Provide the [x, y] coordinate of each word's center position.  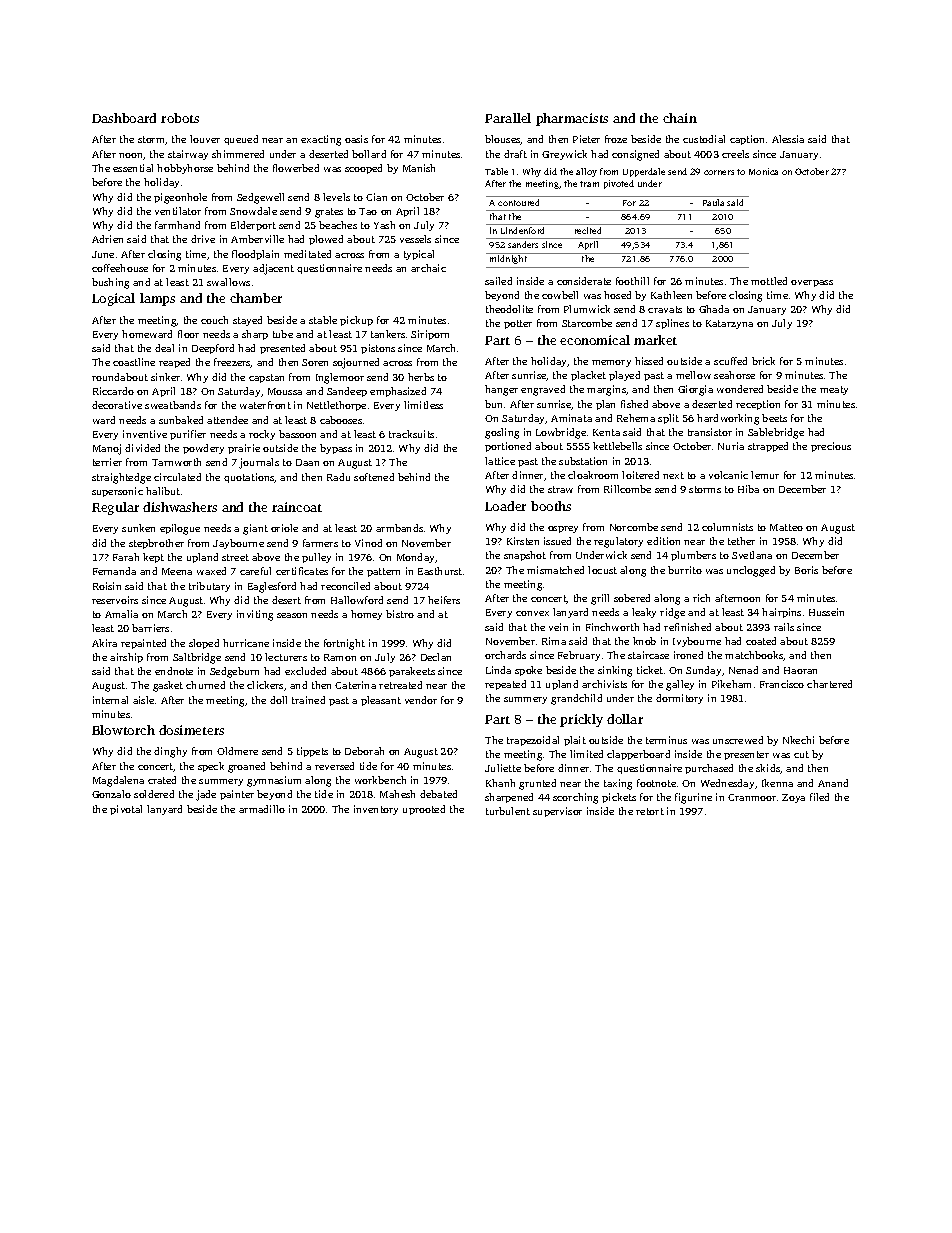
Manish [419, 168]
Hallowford [357, 600]
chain [680, 118]
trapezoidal [533, 741]
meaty [834, 390]
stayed [247, 321]
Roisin [107, 586]
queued [241, 140]
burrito [685, 570]
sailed [498, 281]
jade [206, 795]
